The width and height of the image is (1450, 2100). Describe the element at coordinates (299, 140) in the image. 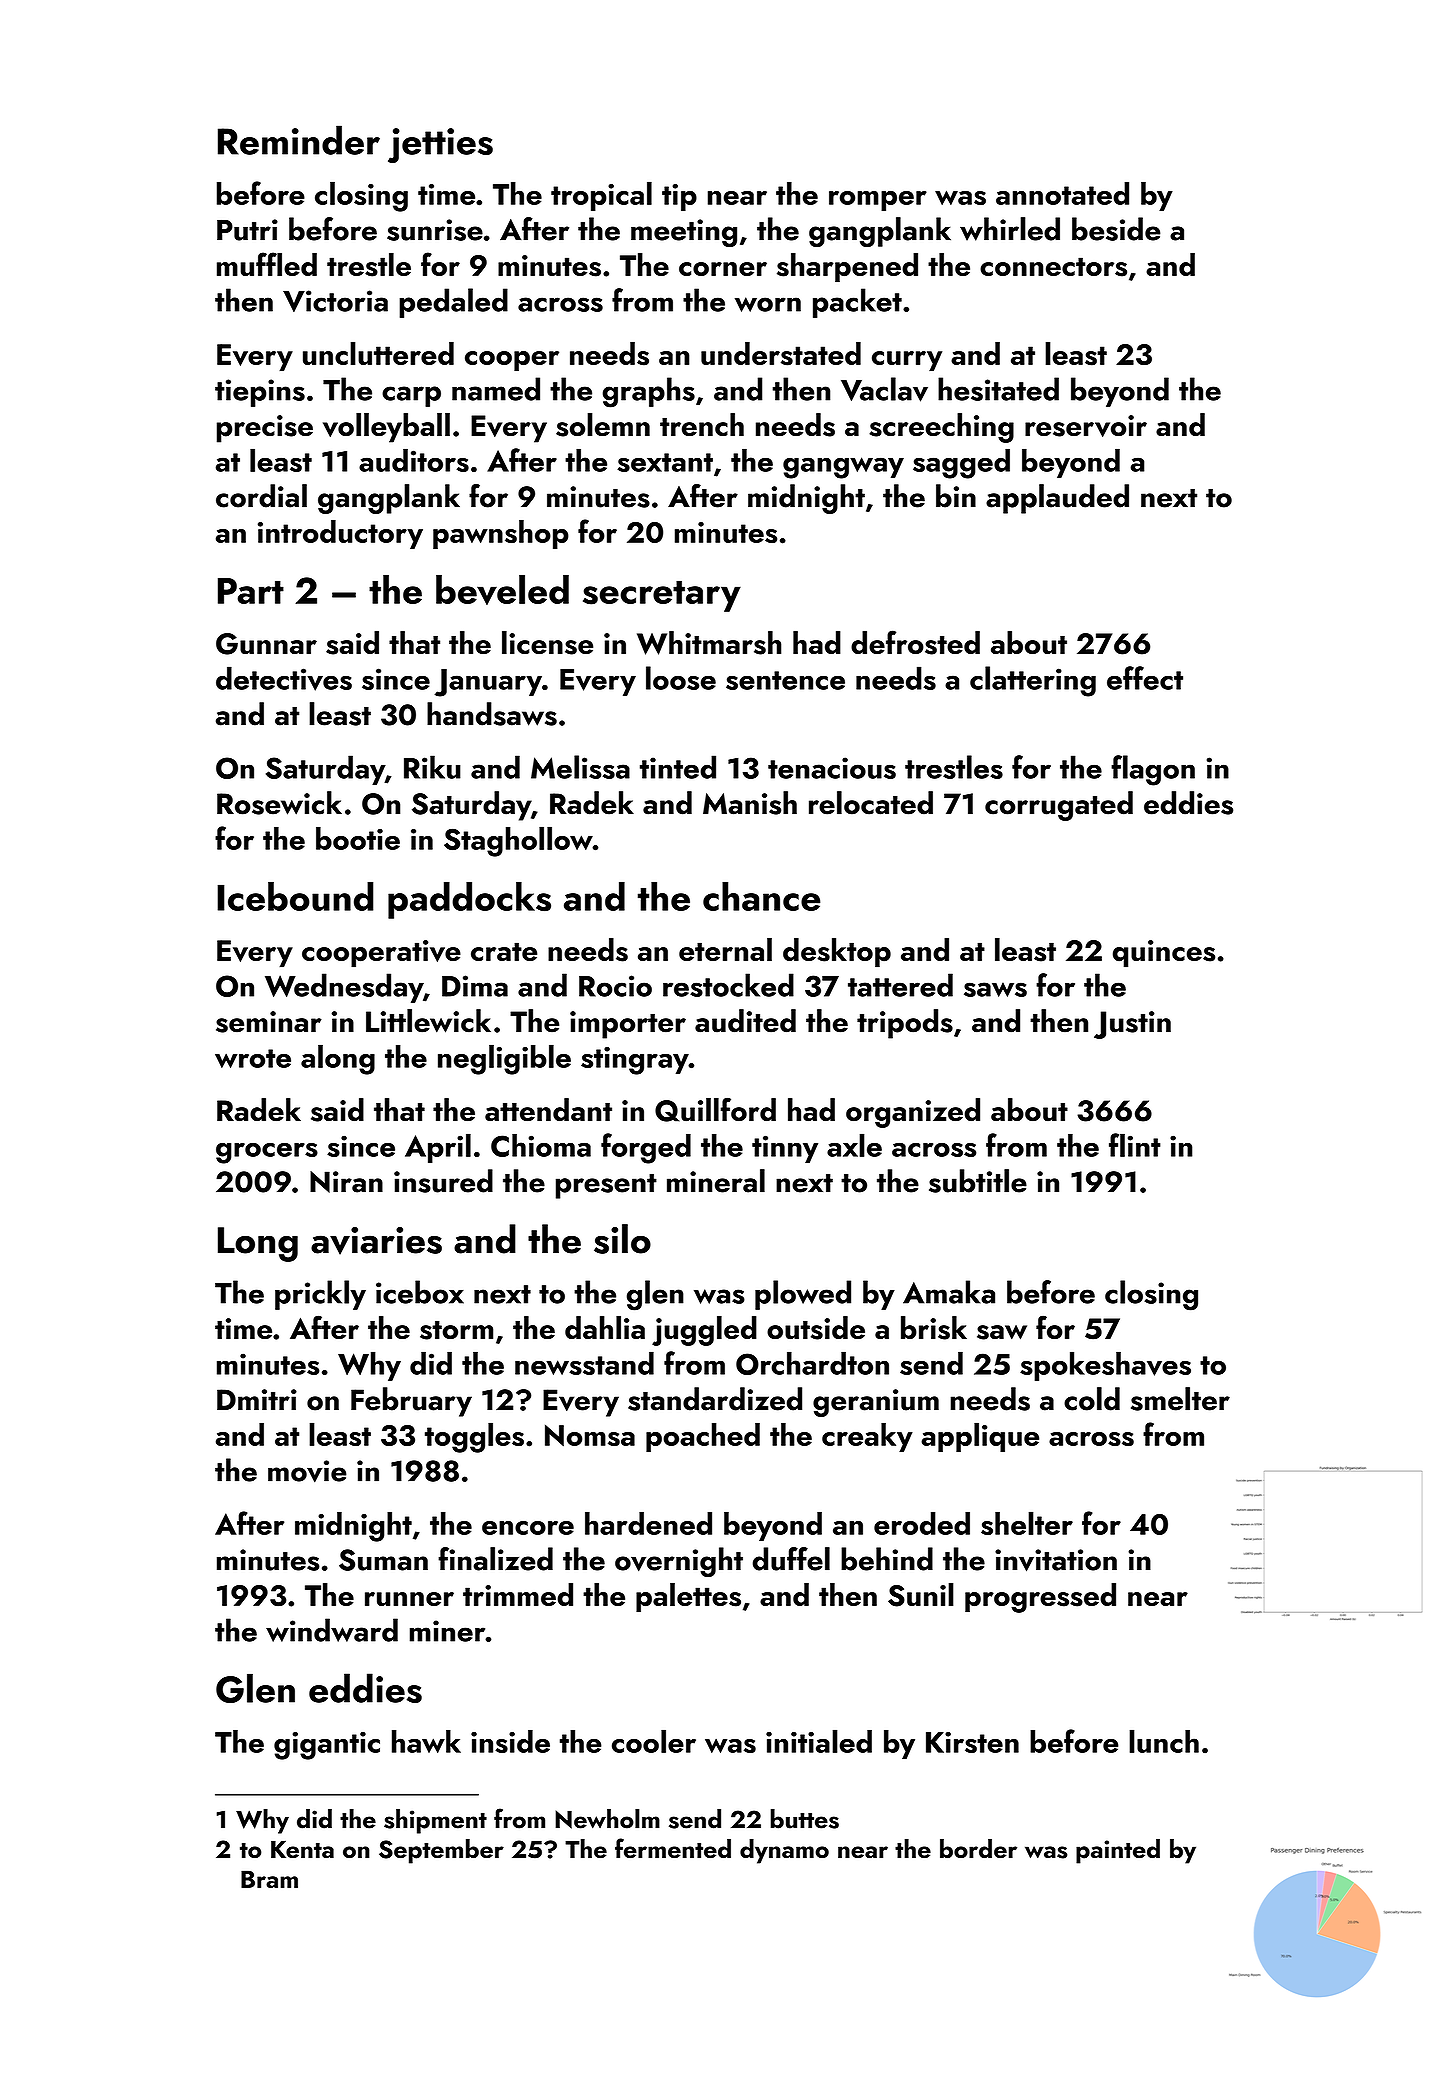

I see `Reminder` at that location.
